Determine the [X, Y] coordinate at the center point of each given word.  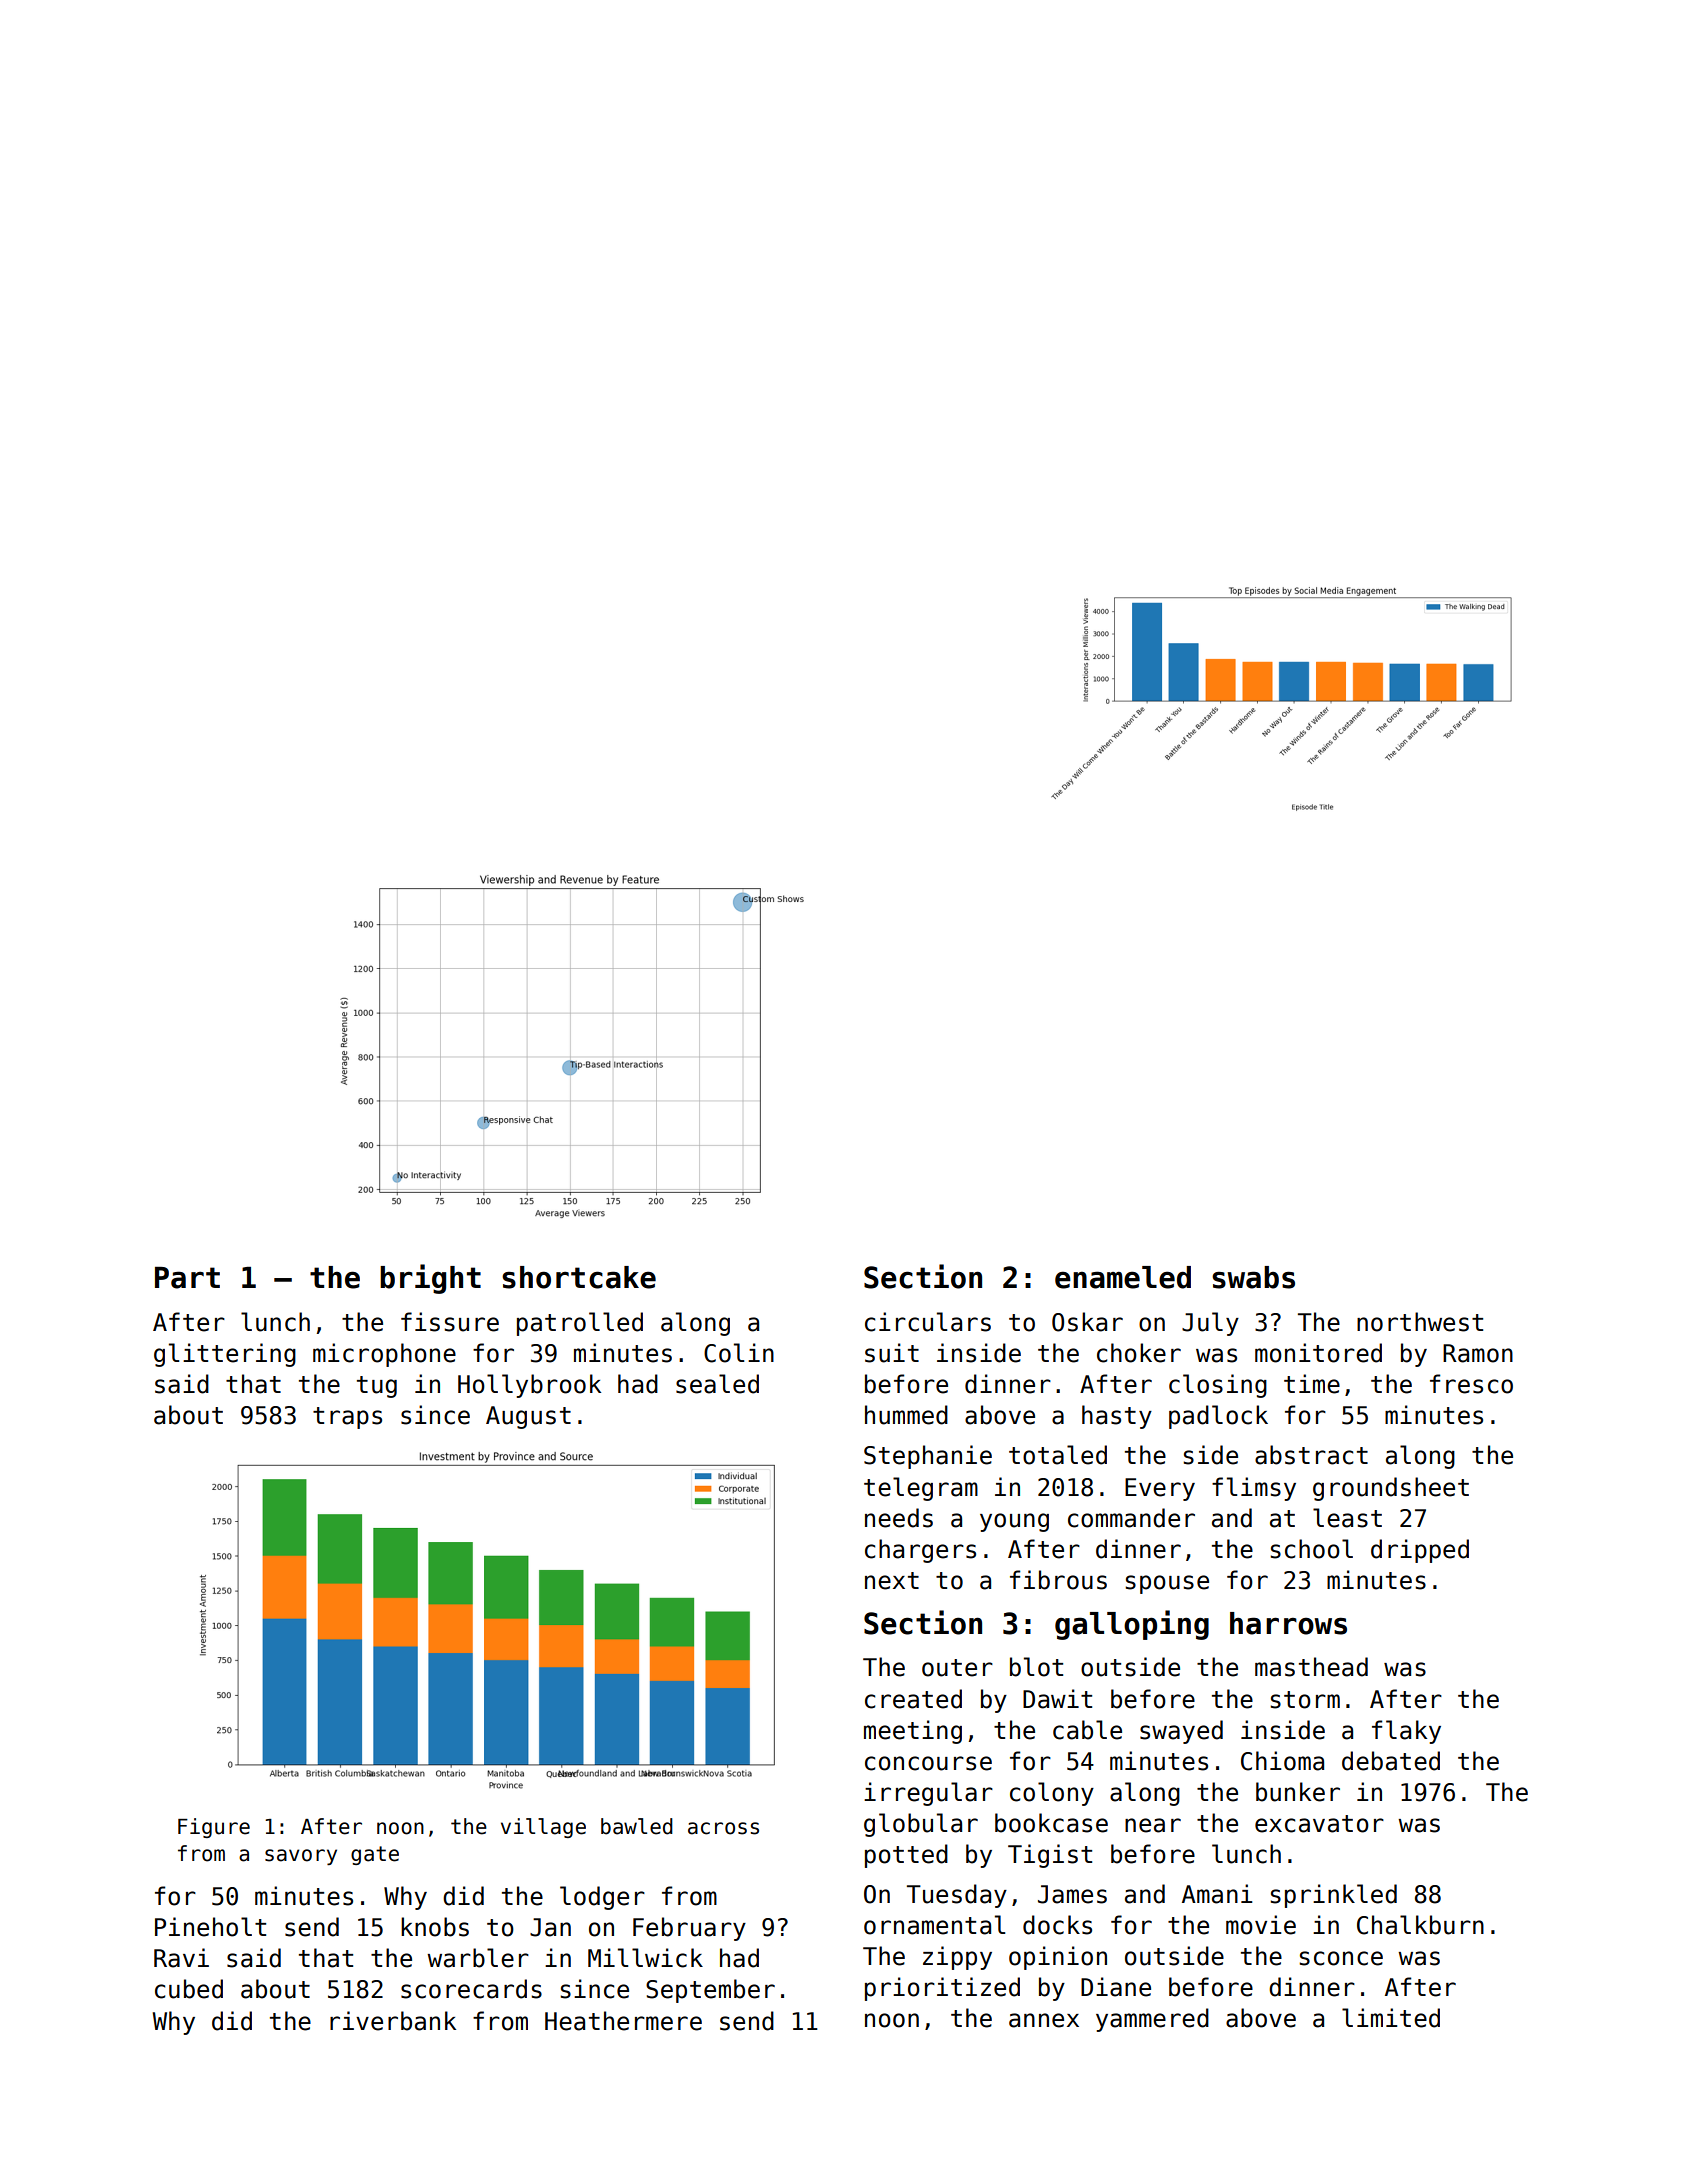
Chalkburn [1420, 1925]
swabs [1253, 1277]
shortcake [579, 1277]
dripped [1420, 1551]
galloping [1132, 1625]
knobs [435, 1927]
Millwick [645, 1958]
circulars [928, 1322]
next [892, 1581]
